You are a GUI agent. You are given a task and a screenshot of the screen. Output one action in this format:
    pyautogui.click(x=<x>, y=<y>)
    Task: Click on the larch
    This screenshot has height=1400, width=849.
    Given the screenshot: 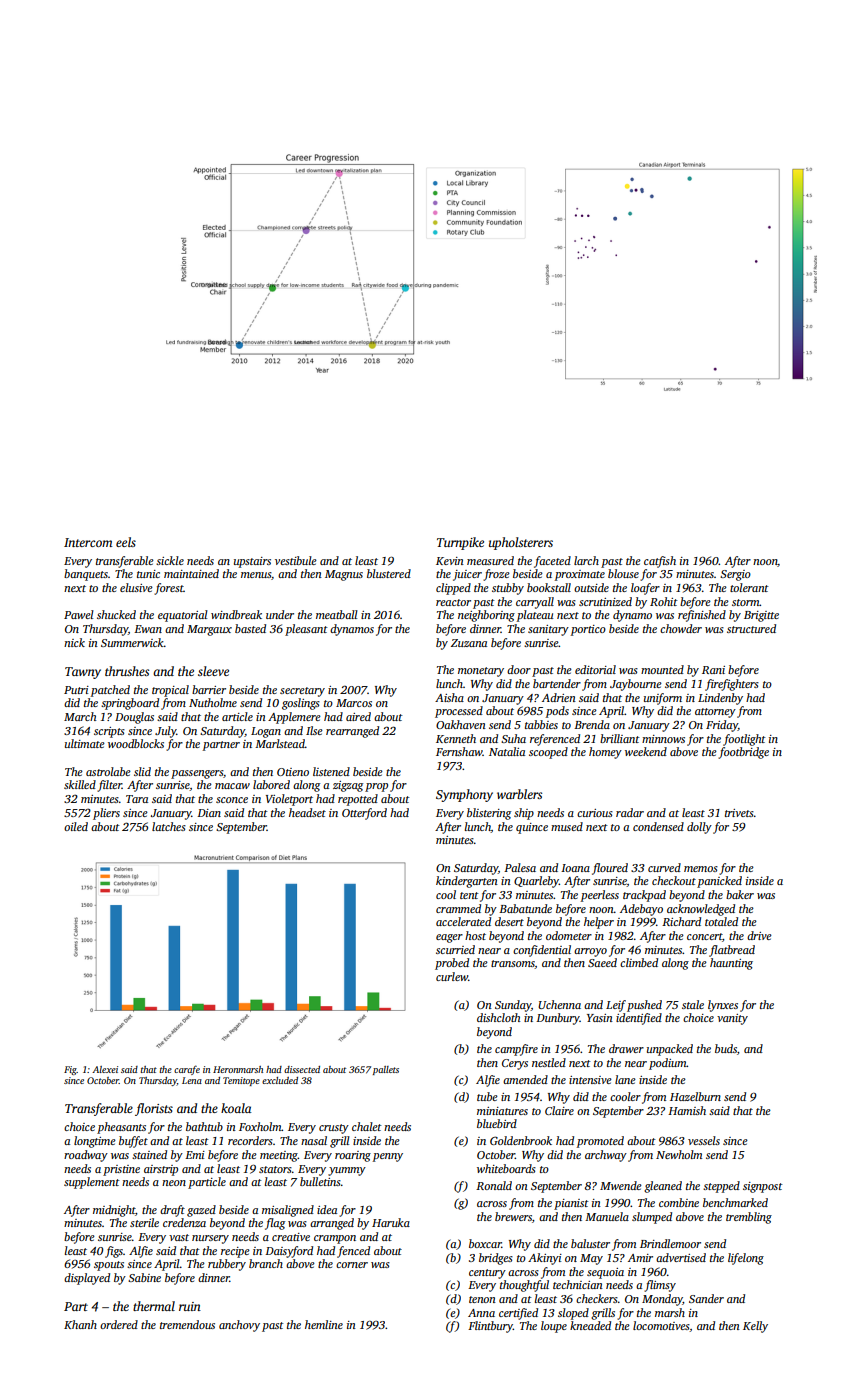 What is the action you would take?
    pyautogui.click(x=586, y=560)
